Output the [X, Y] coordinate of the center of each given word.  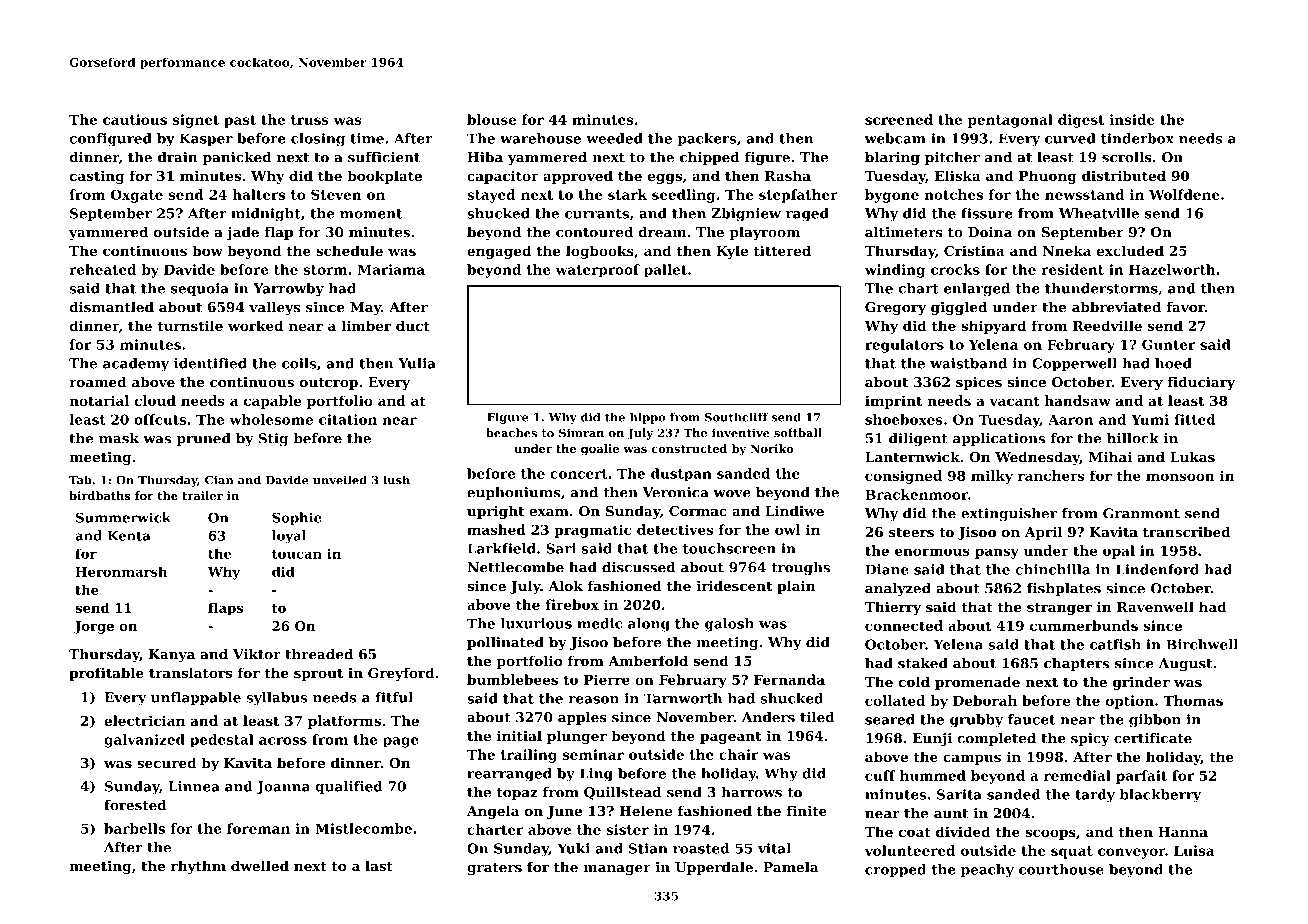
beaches [511, 433]
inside [1132, 119]
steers [911, 532]
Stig [273, 440]
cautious [135, 119]
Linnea [194, 786]
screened [899, 119]
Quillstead [623, 793]
